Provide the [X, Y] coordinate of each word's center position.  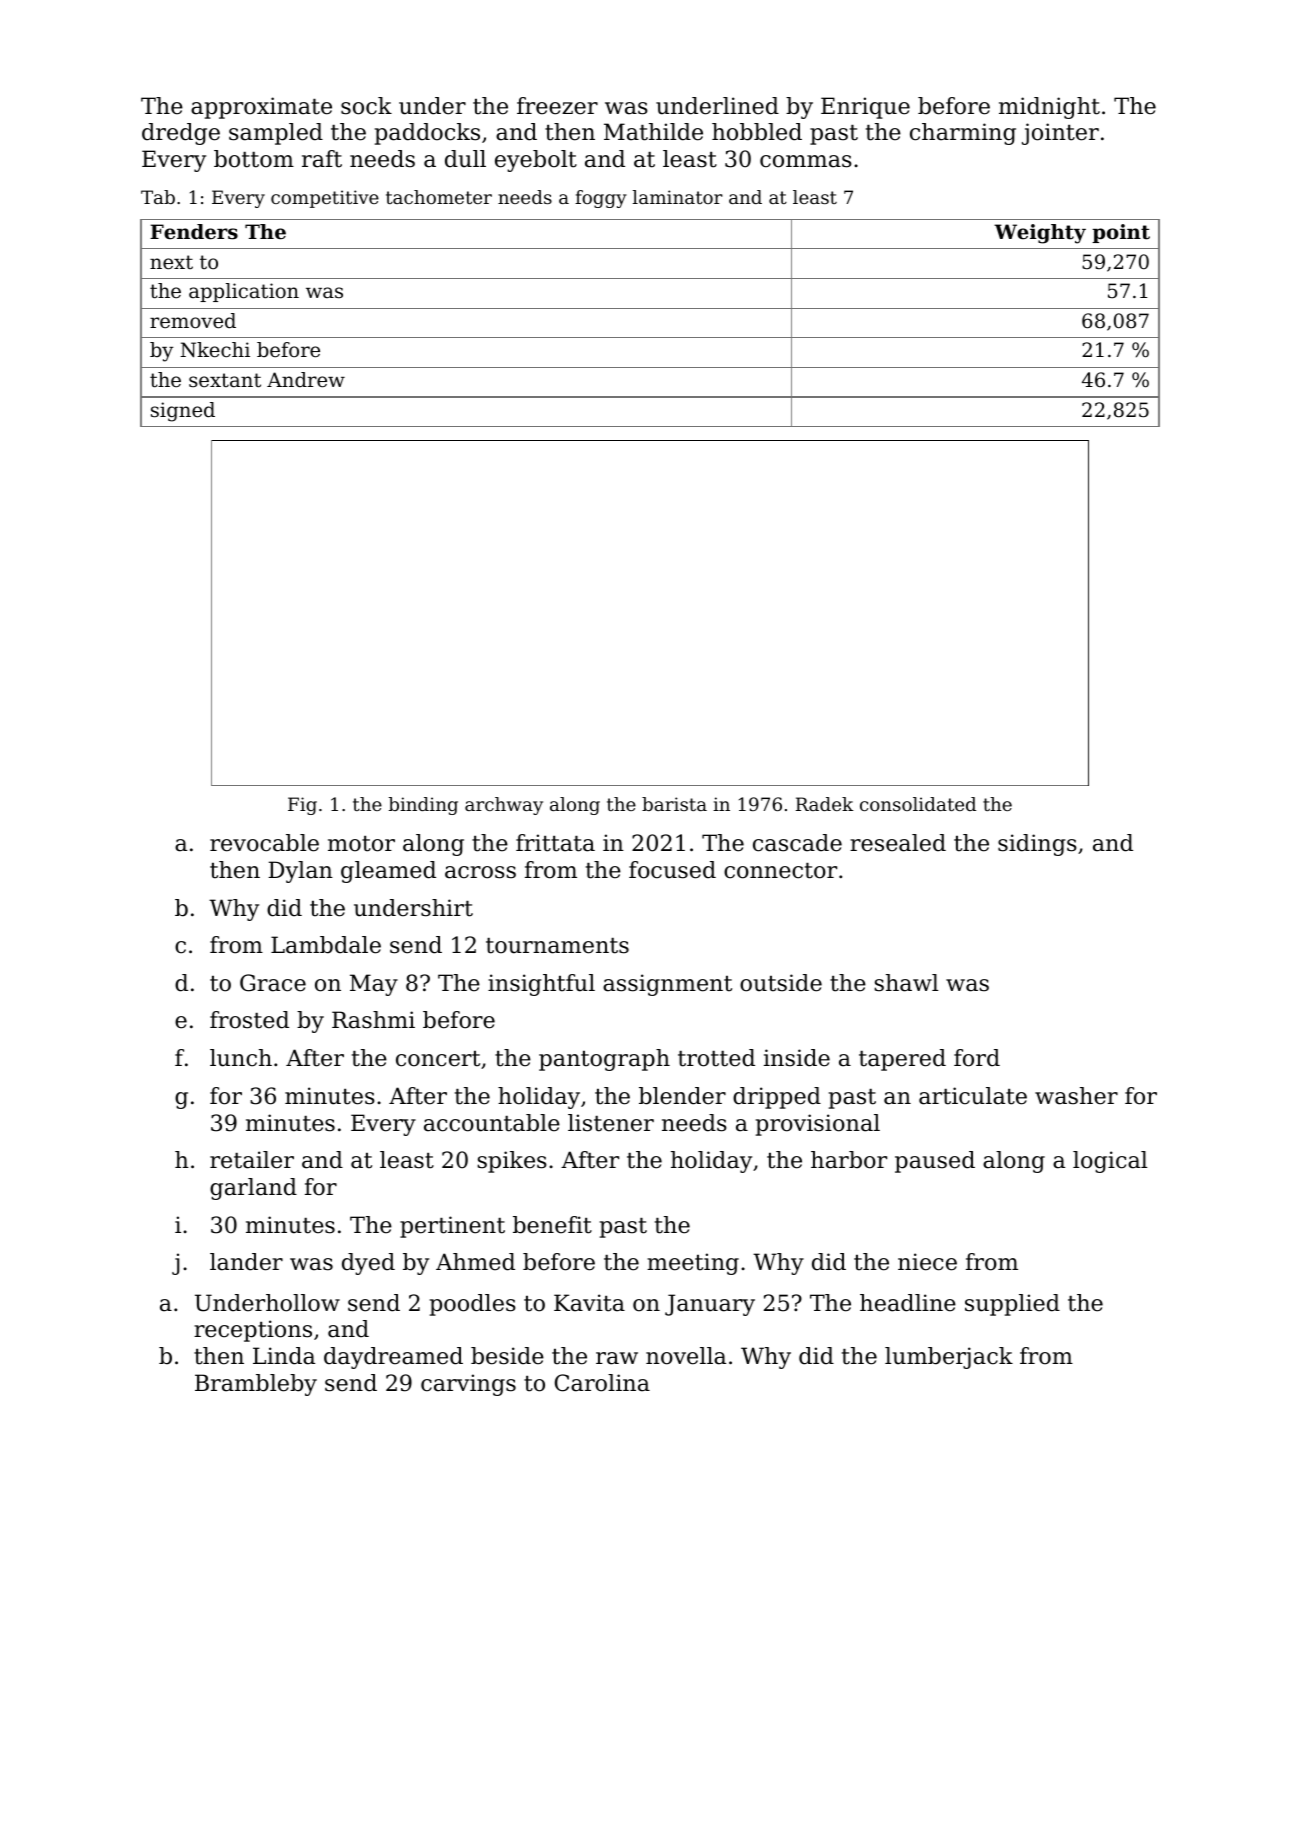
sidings [1037, 845]
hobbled [757, 132]
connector [780, 871]
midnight [1049, 108]
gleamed [388, 872]
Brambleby [256, 1385]
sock [366, 106]
